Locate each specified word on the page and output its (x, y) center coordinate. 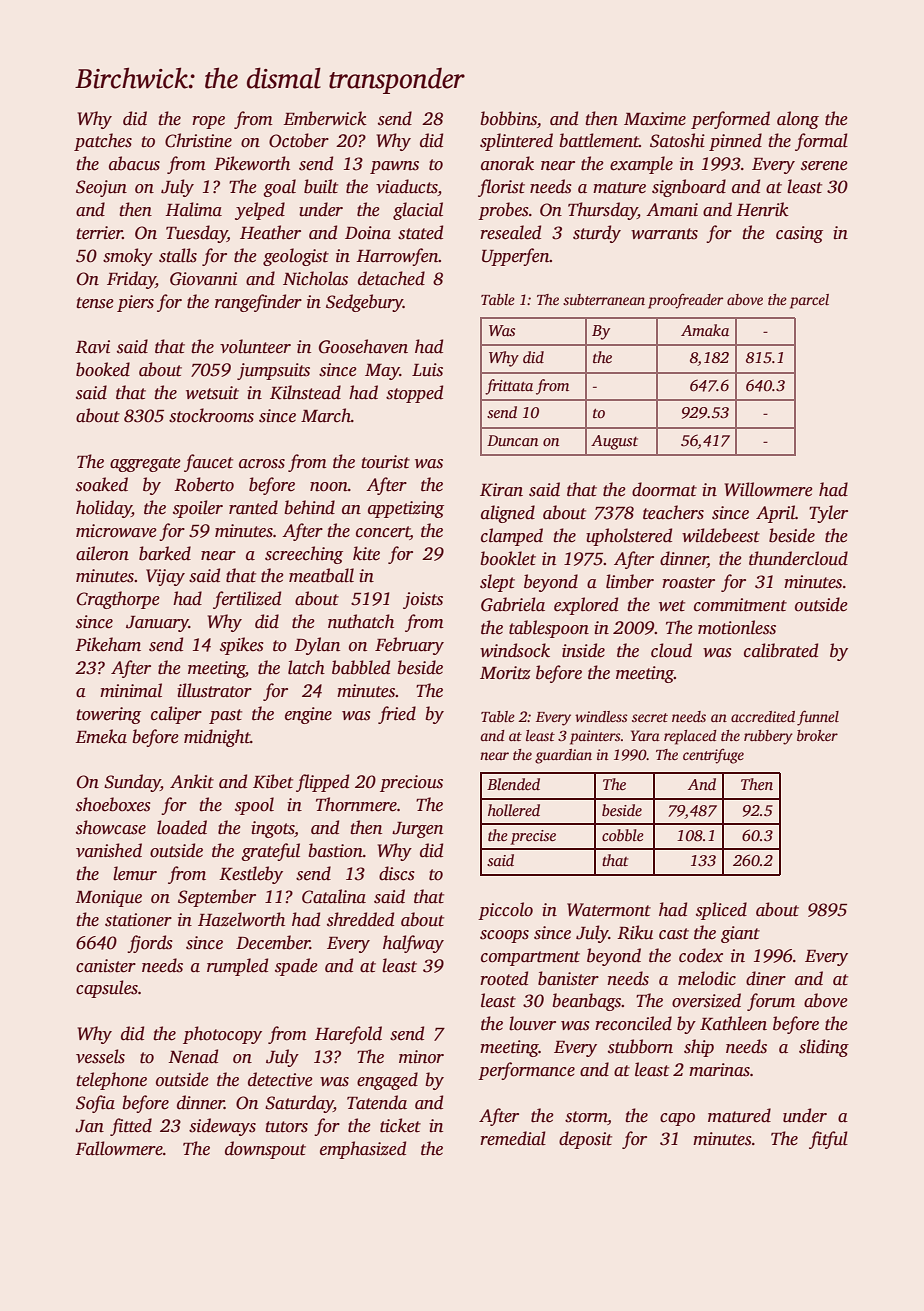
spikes (242, 646)
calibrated (781, 650)
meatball (321, 575)
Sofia (95, 1104)
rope (208, 122)
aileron (102, 553)
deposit (585, 1140)
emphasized (363, 1150)
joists (423, 600)
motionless (737, 627)
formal (821, 142)
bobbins (508, 118)
